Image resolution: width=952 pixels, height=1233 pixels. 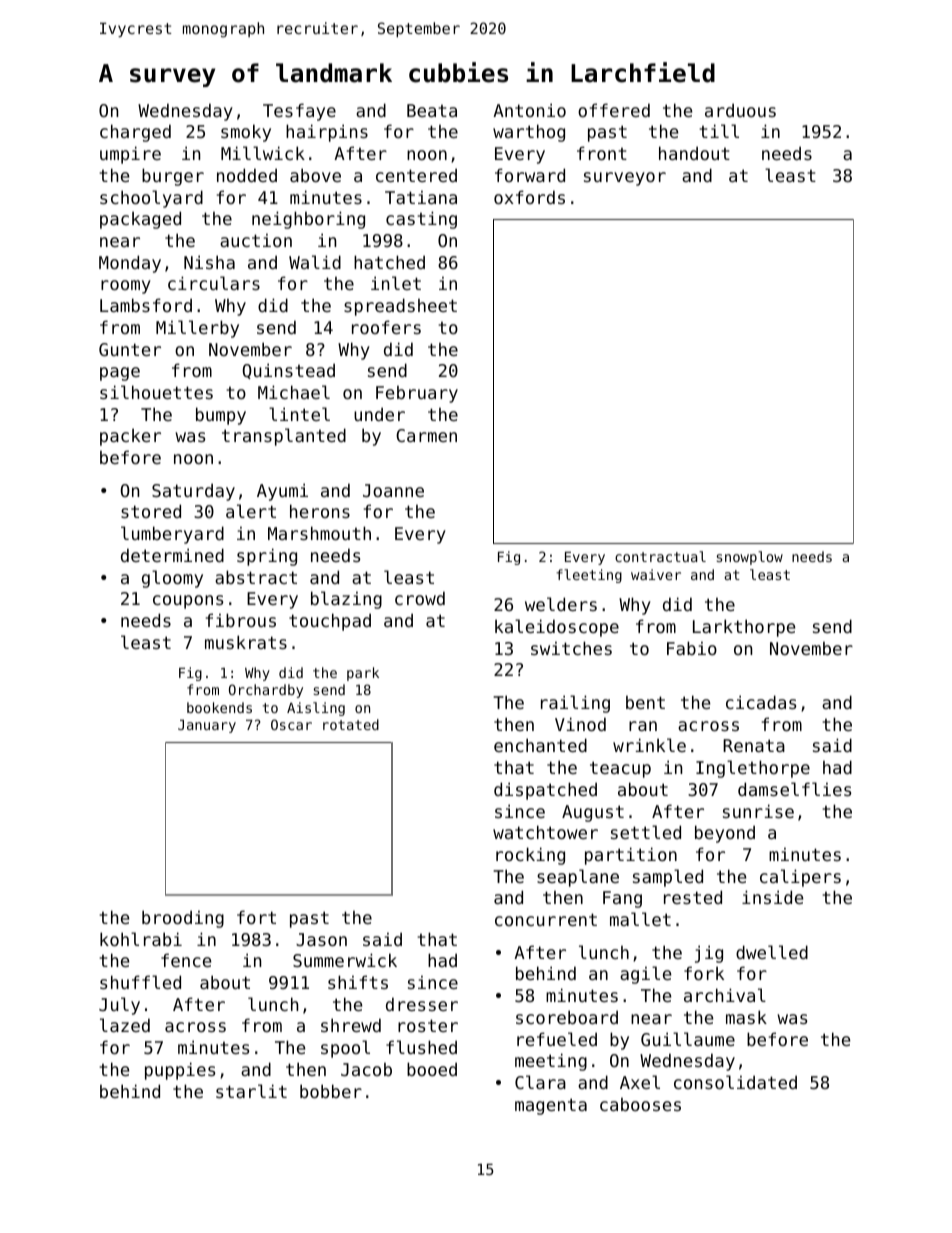 I want to click on handout, so click(x=694, y=153).
